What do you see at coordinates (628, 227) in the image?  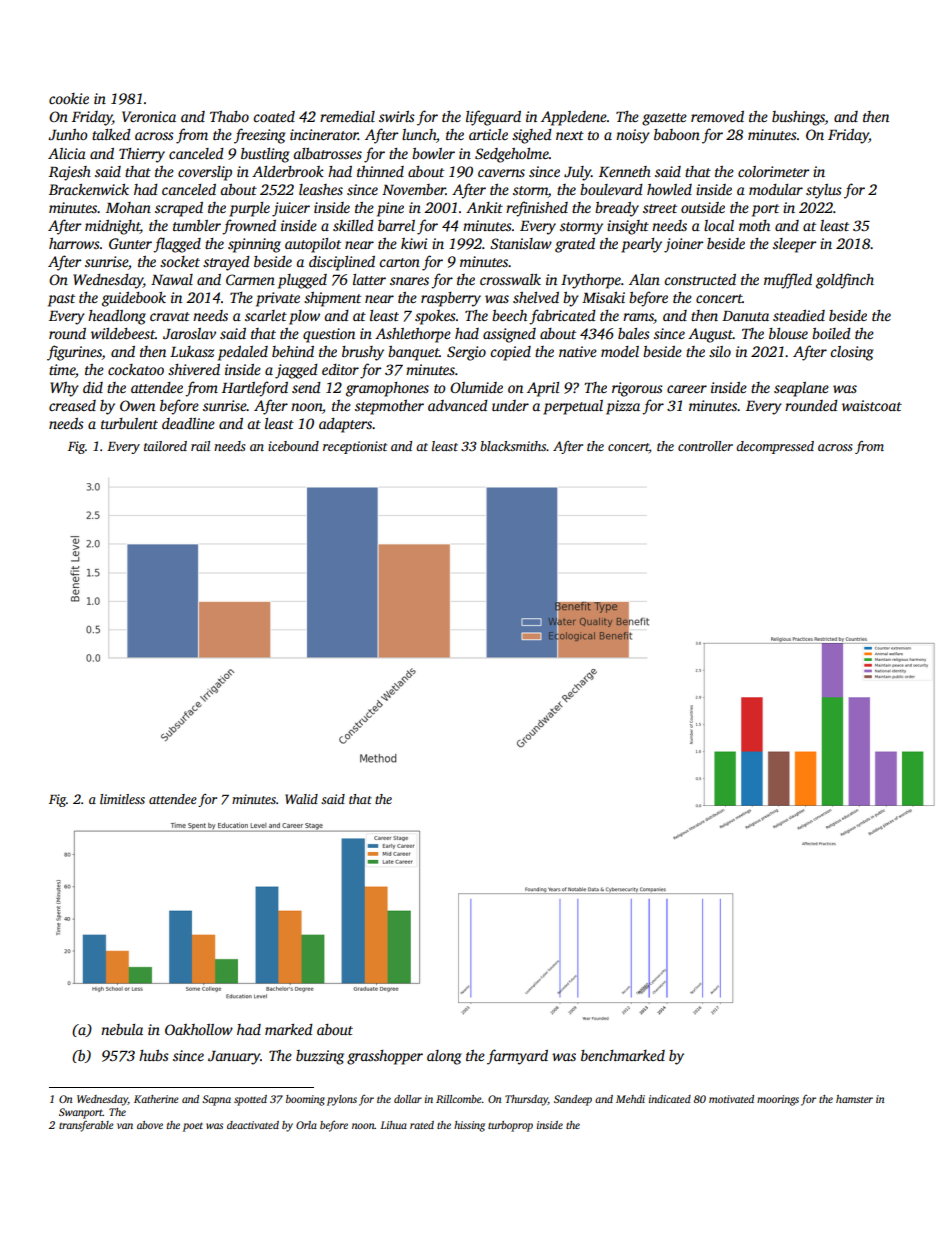 I see `insight` at bounding box center [628, 227].
